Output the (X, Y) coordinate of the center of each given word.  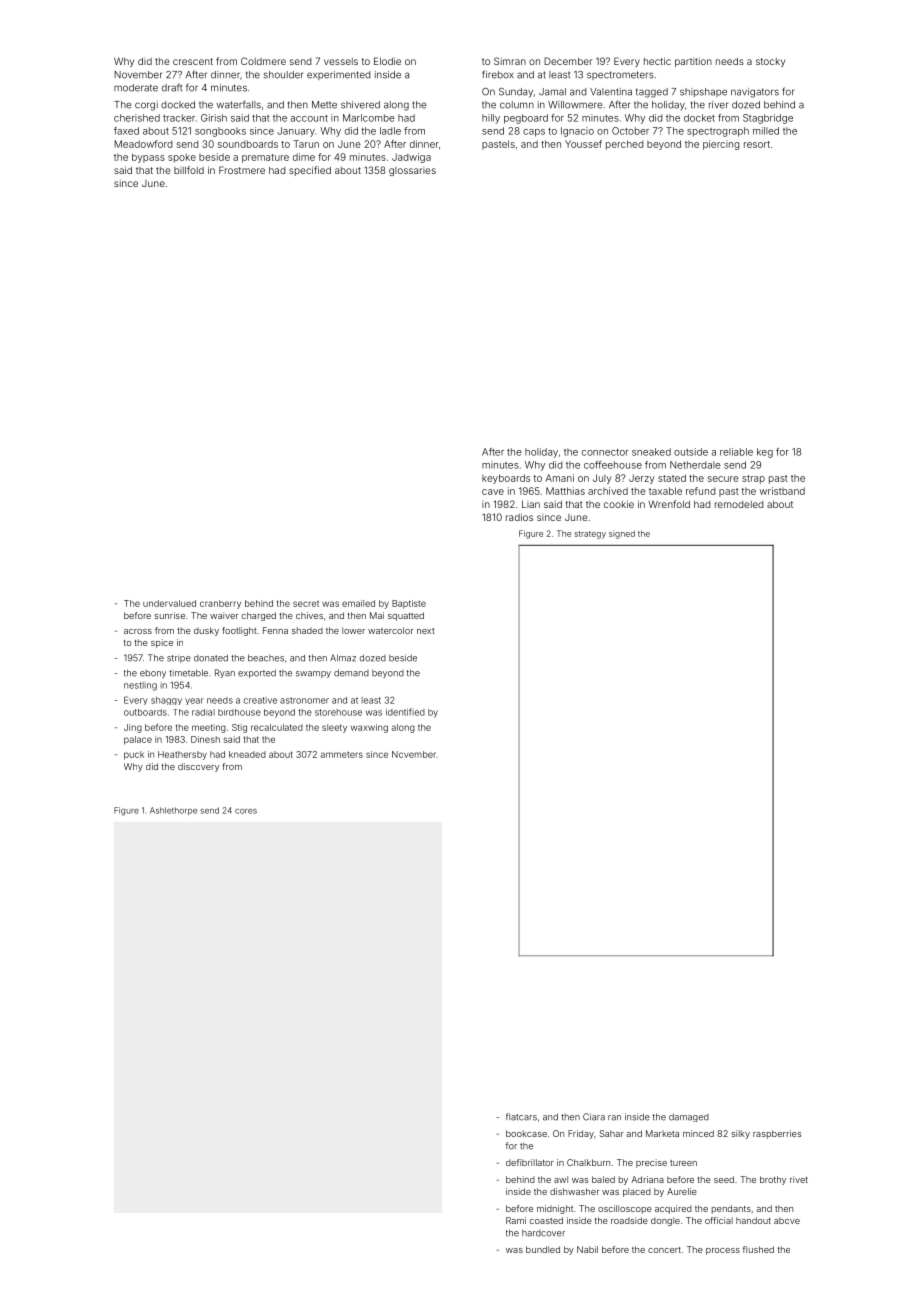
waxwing (369, 728)
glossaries (412, 171)
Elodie (387, 61)
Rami (516, 1220)
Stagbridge (768, 119)
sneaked (651, 452)
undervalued (169, 603)
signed (622, 534)
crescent (193, 61)
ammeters (341, 755)
